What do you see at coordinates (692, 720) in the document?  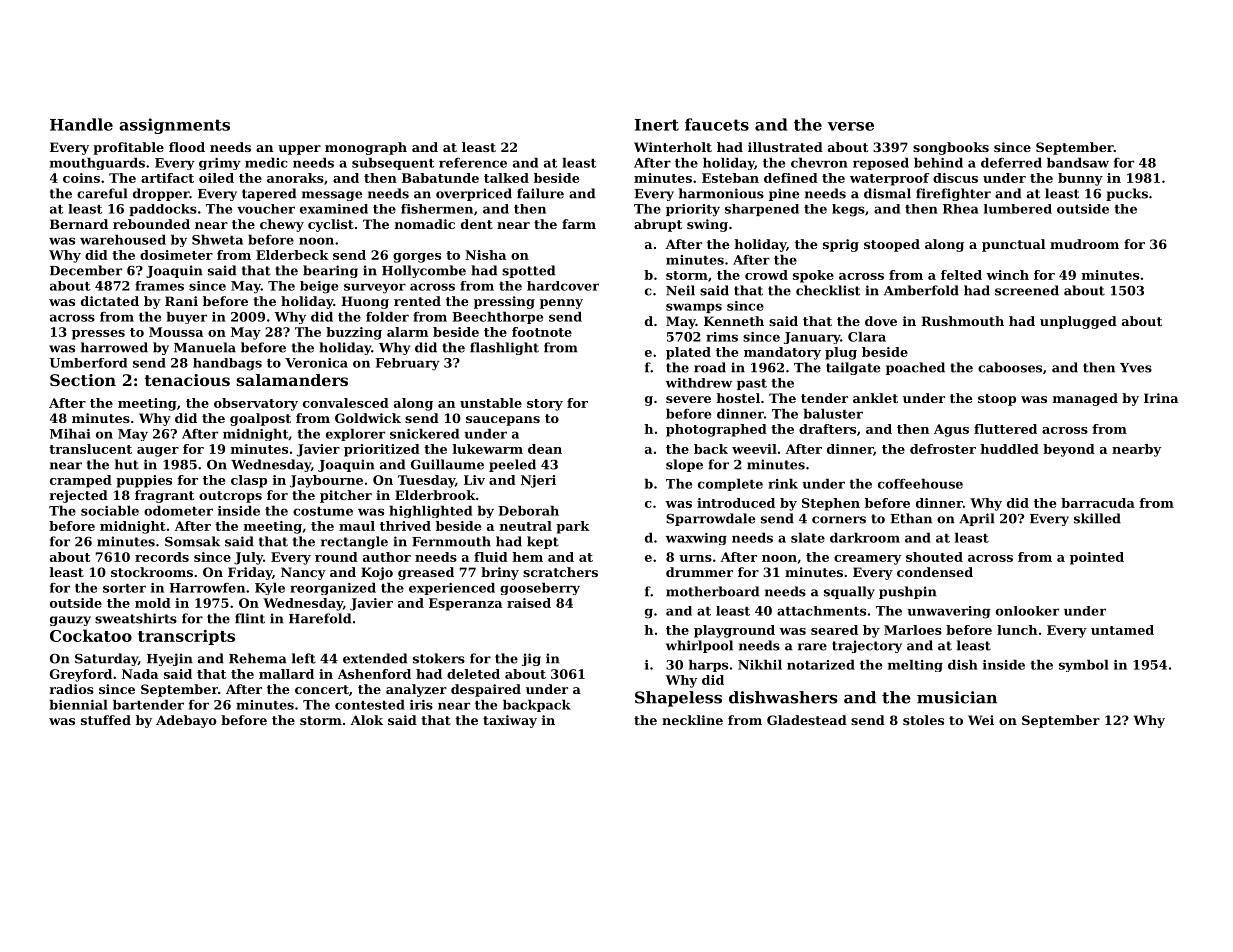 I see `neckline` at bounding box center [692, 720].
